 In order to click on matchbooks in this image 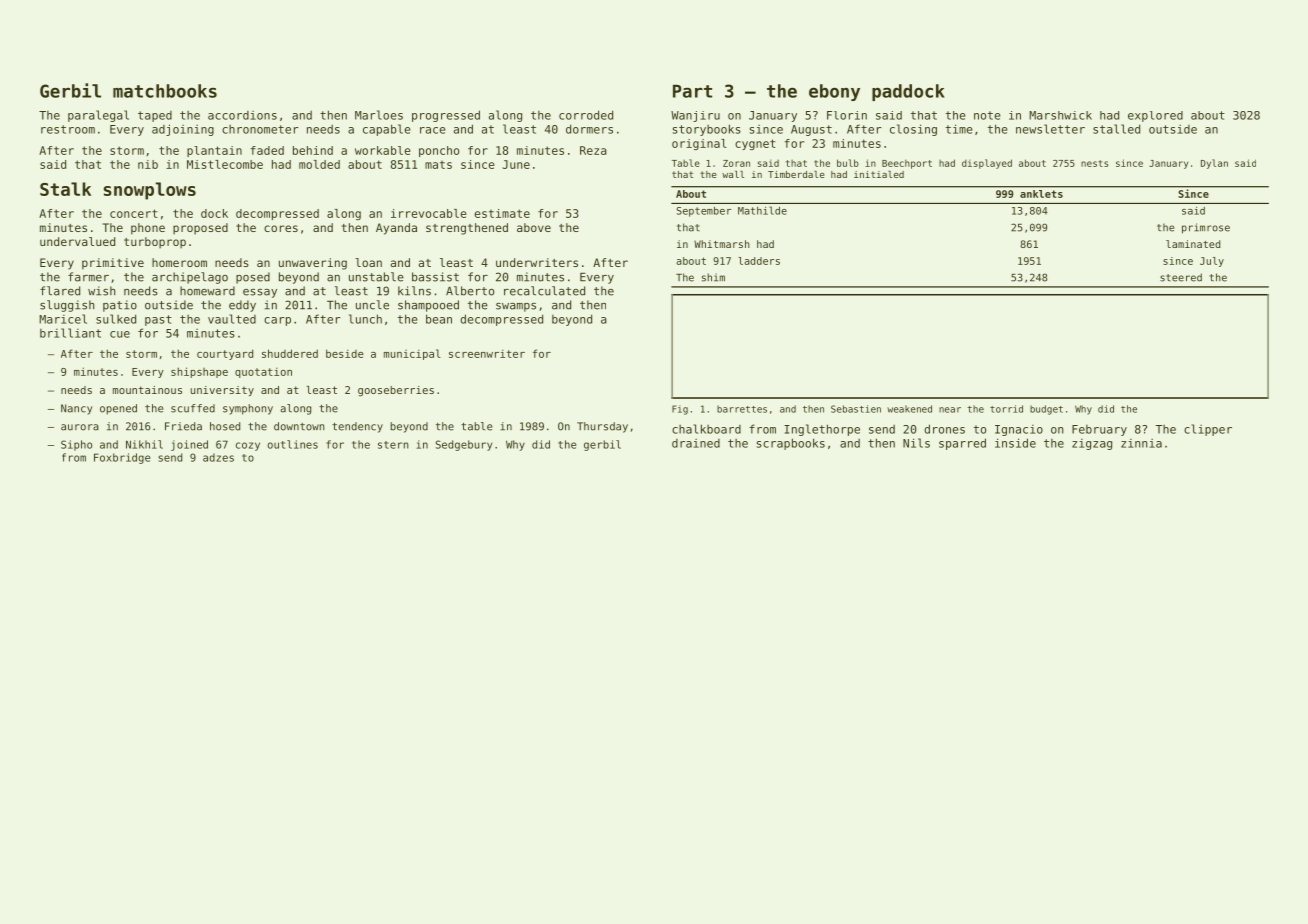, I will do `click(165, 91)`.
